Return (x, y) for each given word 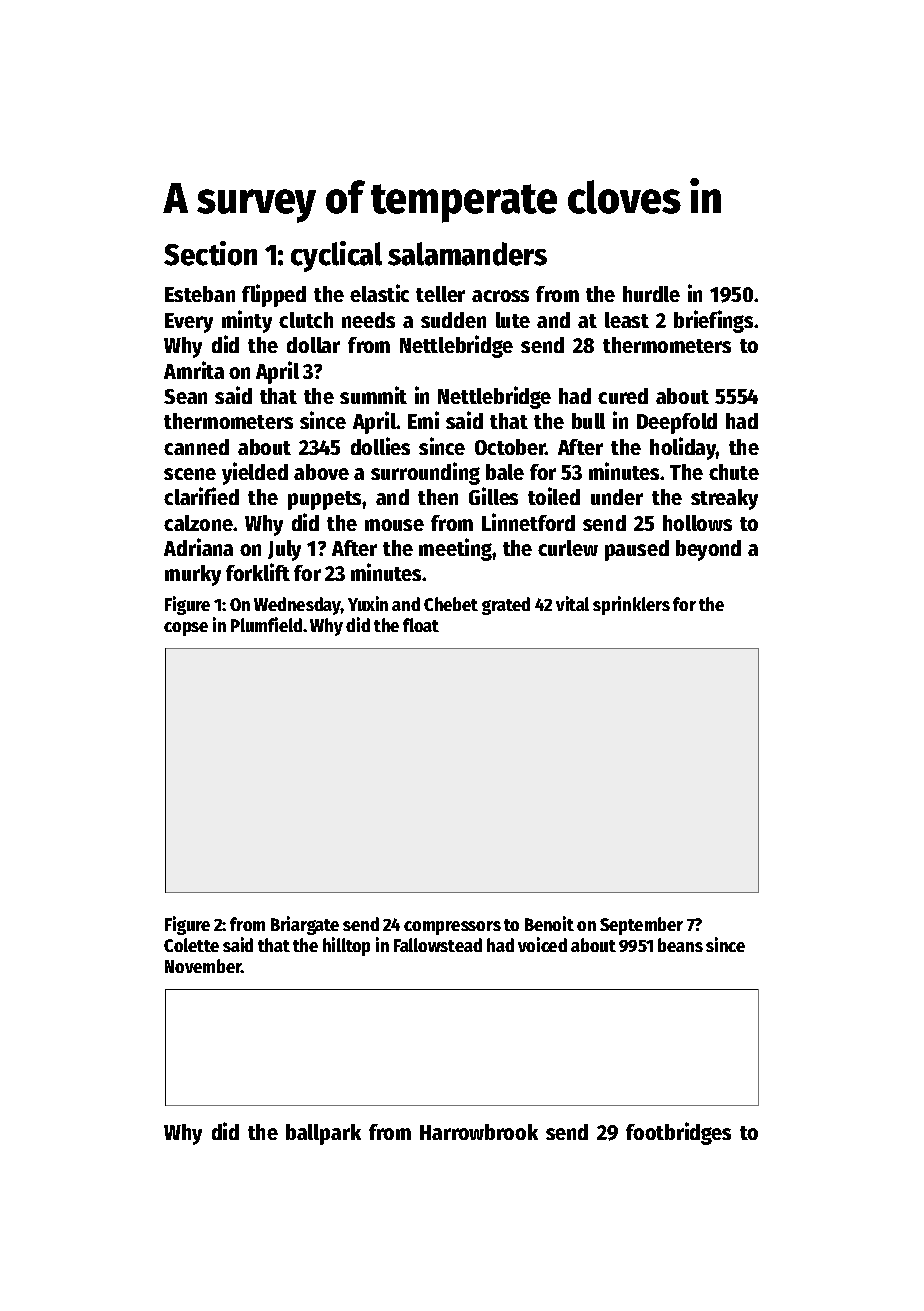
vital (572, 603)
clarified (201, 496)
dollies (380, 446)
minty (247, 321)
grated (506, 606)
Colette (191, 945)
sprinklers (631, 605)
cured (623, 396)
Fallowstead (438, 945)
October (510, 447)
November (203, 966)
